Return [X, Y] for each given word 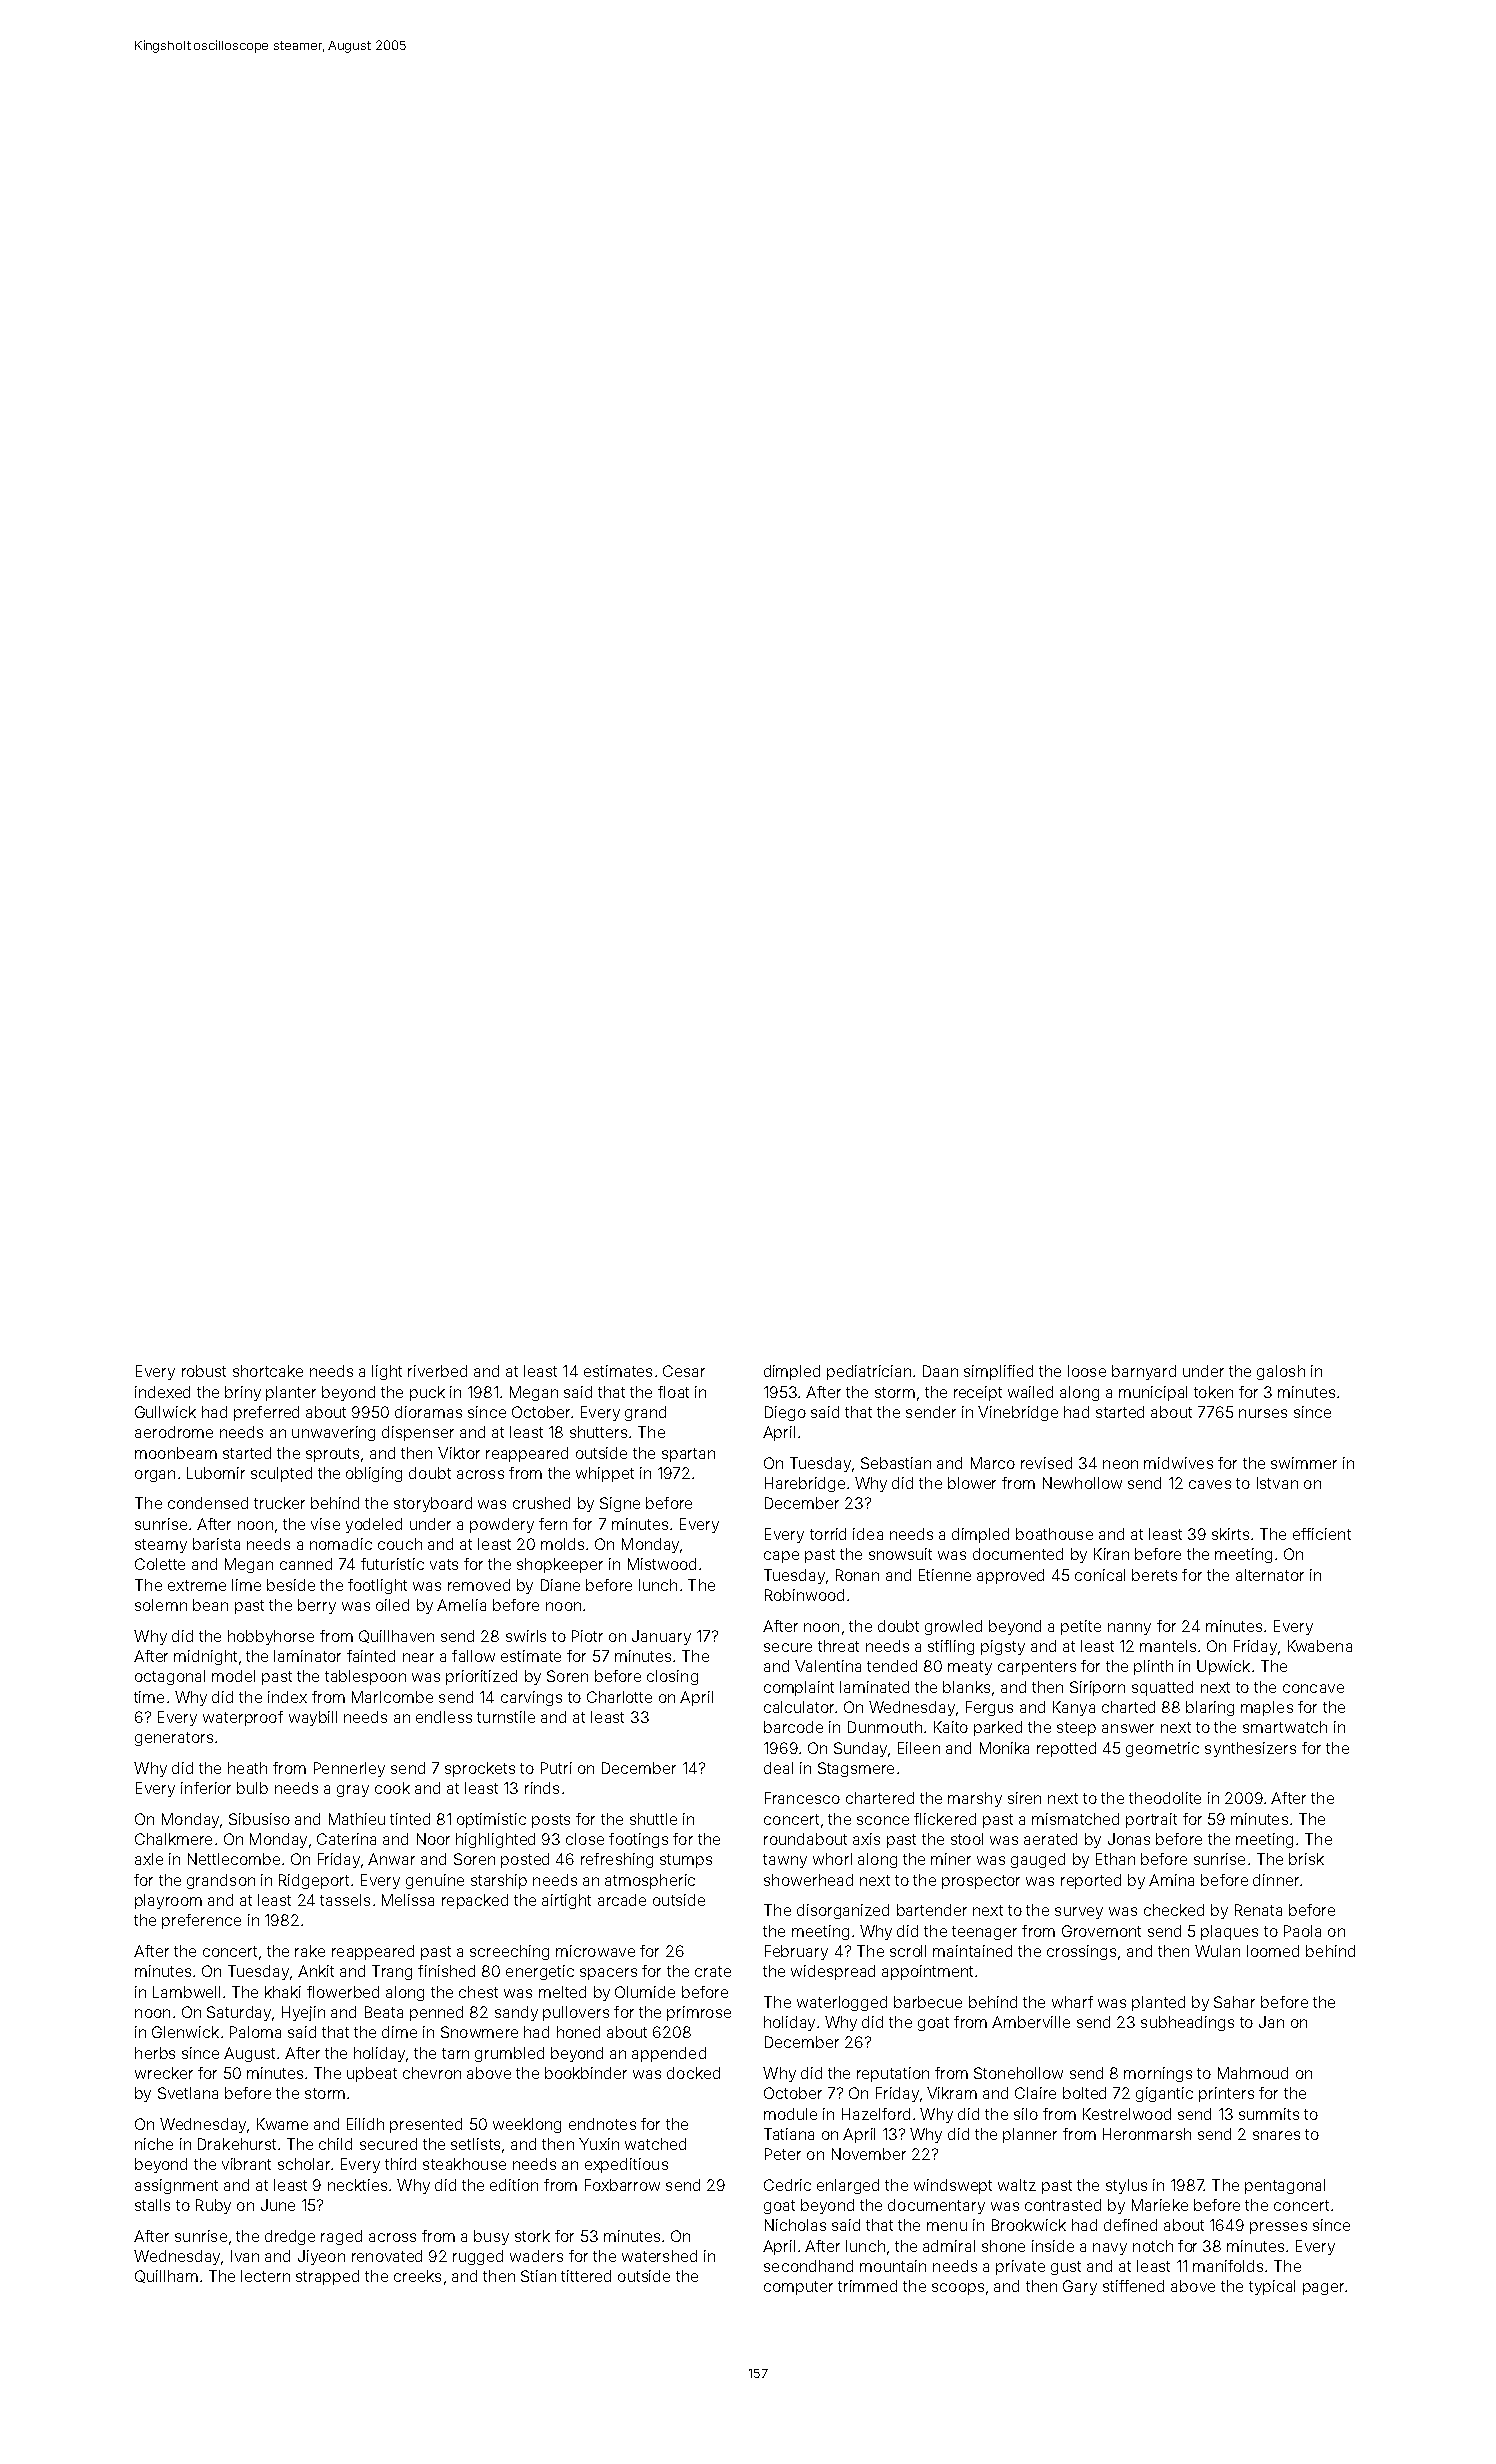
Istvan [1277, 1483]
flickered [945, 1819]
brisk [1306, 1859]
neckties [357, 2185]
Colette [160, 1564]
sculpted [281, 1474]
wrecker [164, 2073]
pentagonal [1285, 2186]
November [869, 2154]
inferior [206, 1788]
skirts [1230, 1534]
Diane [560, 1585]
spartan [688, 1455]
